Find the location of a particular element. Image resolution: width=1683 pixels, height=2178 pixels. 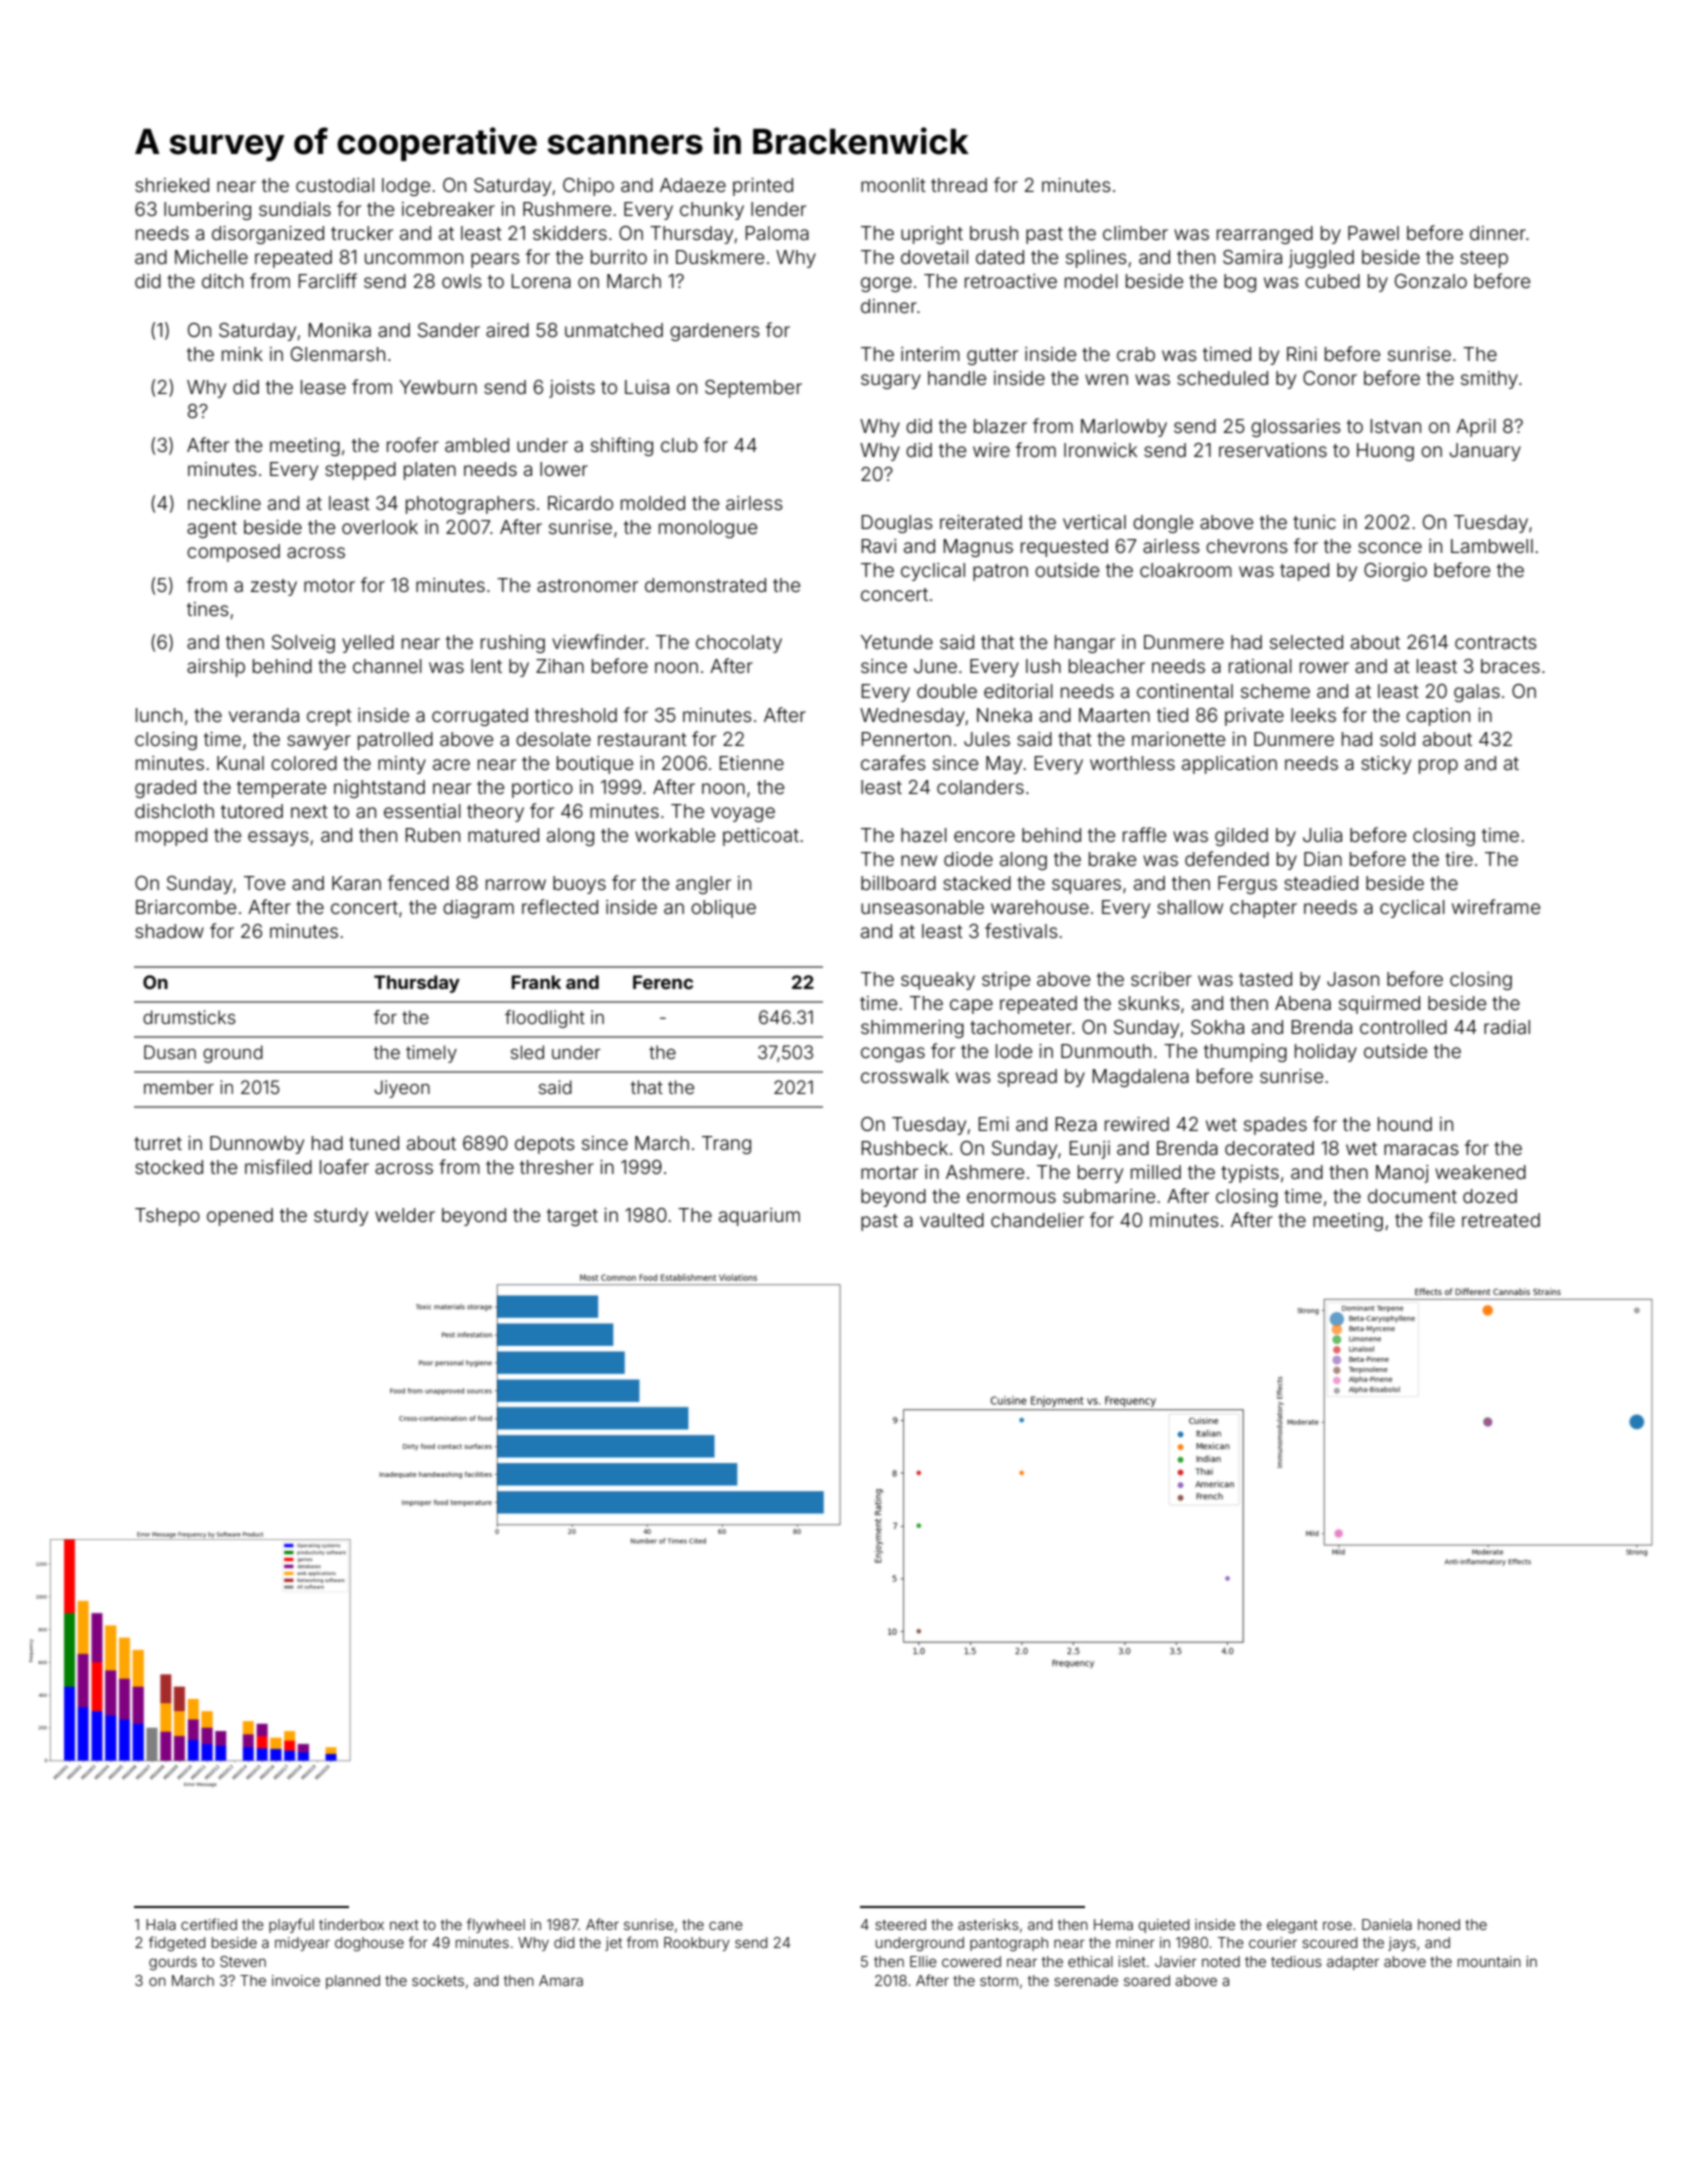

lodge is located at coordinates (406, 187).
